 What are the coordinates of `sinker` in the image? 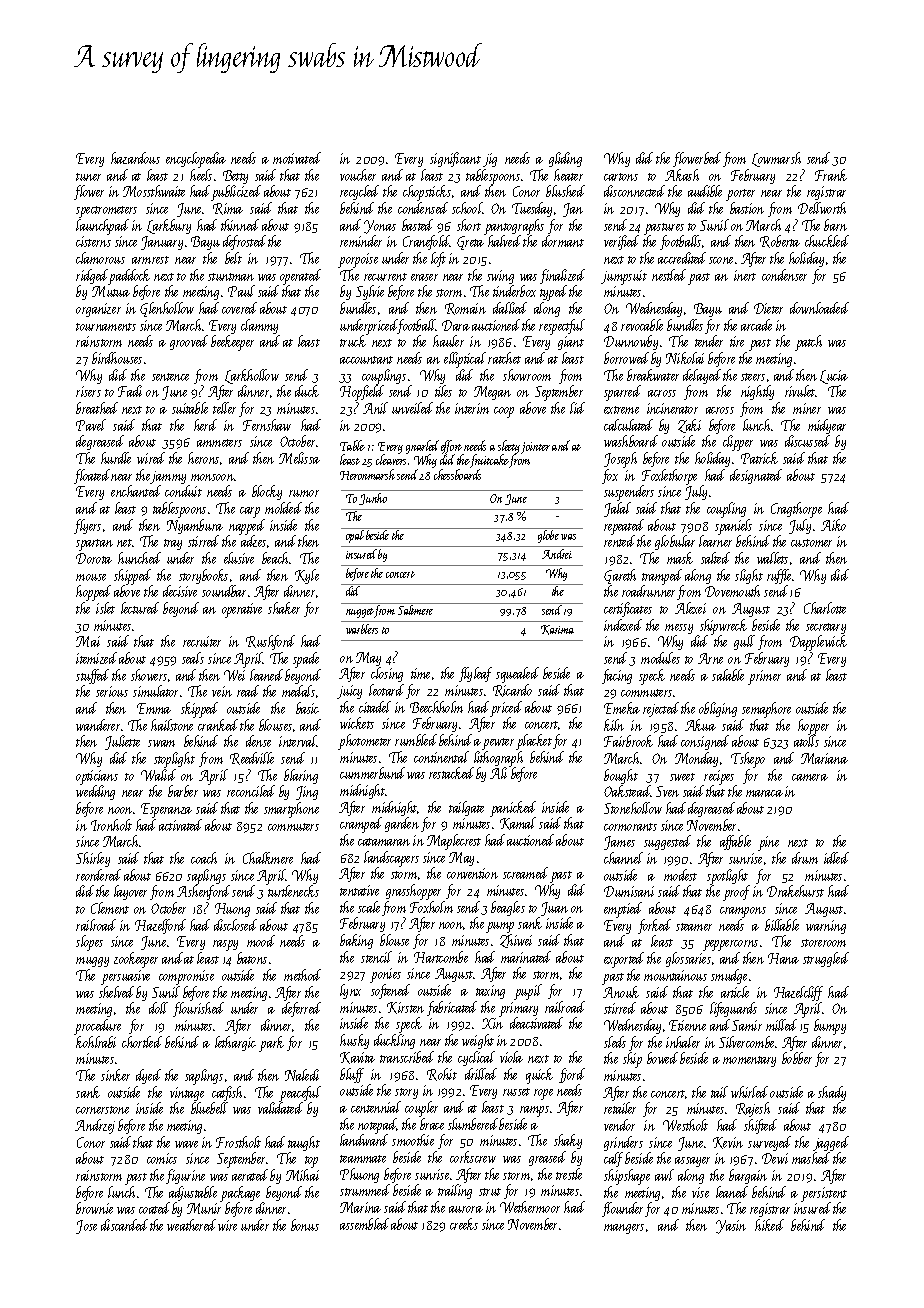 It's located at (115, 1075).
